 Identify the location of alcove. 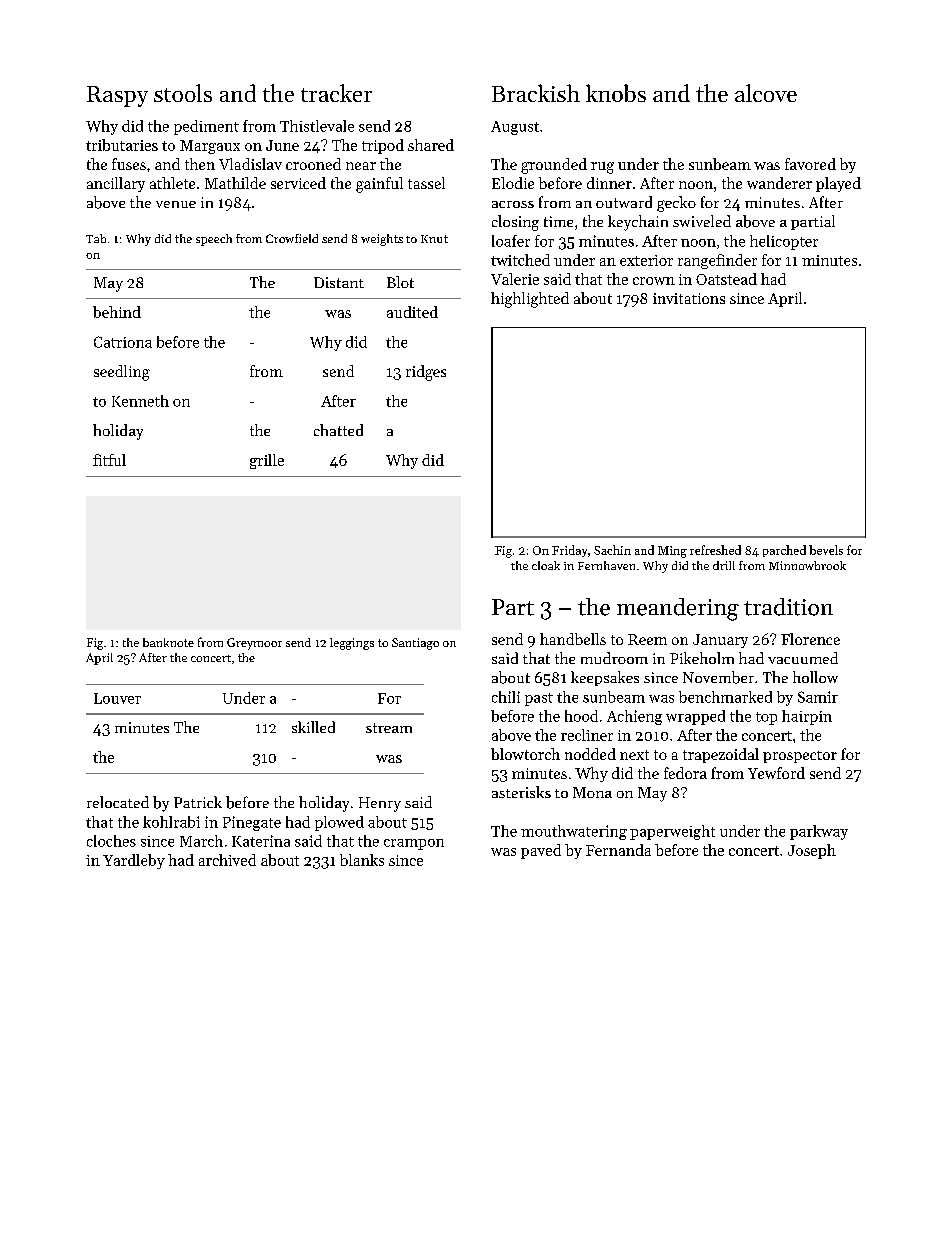
(766, 93).
